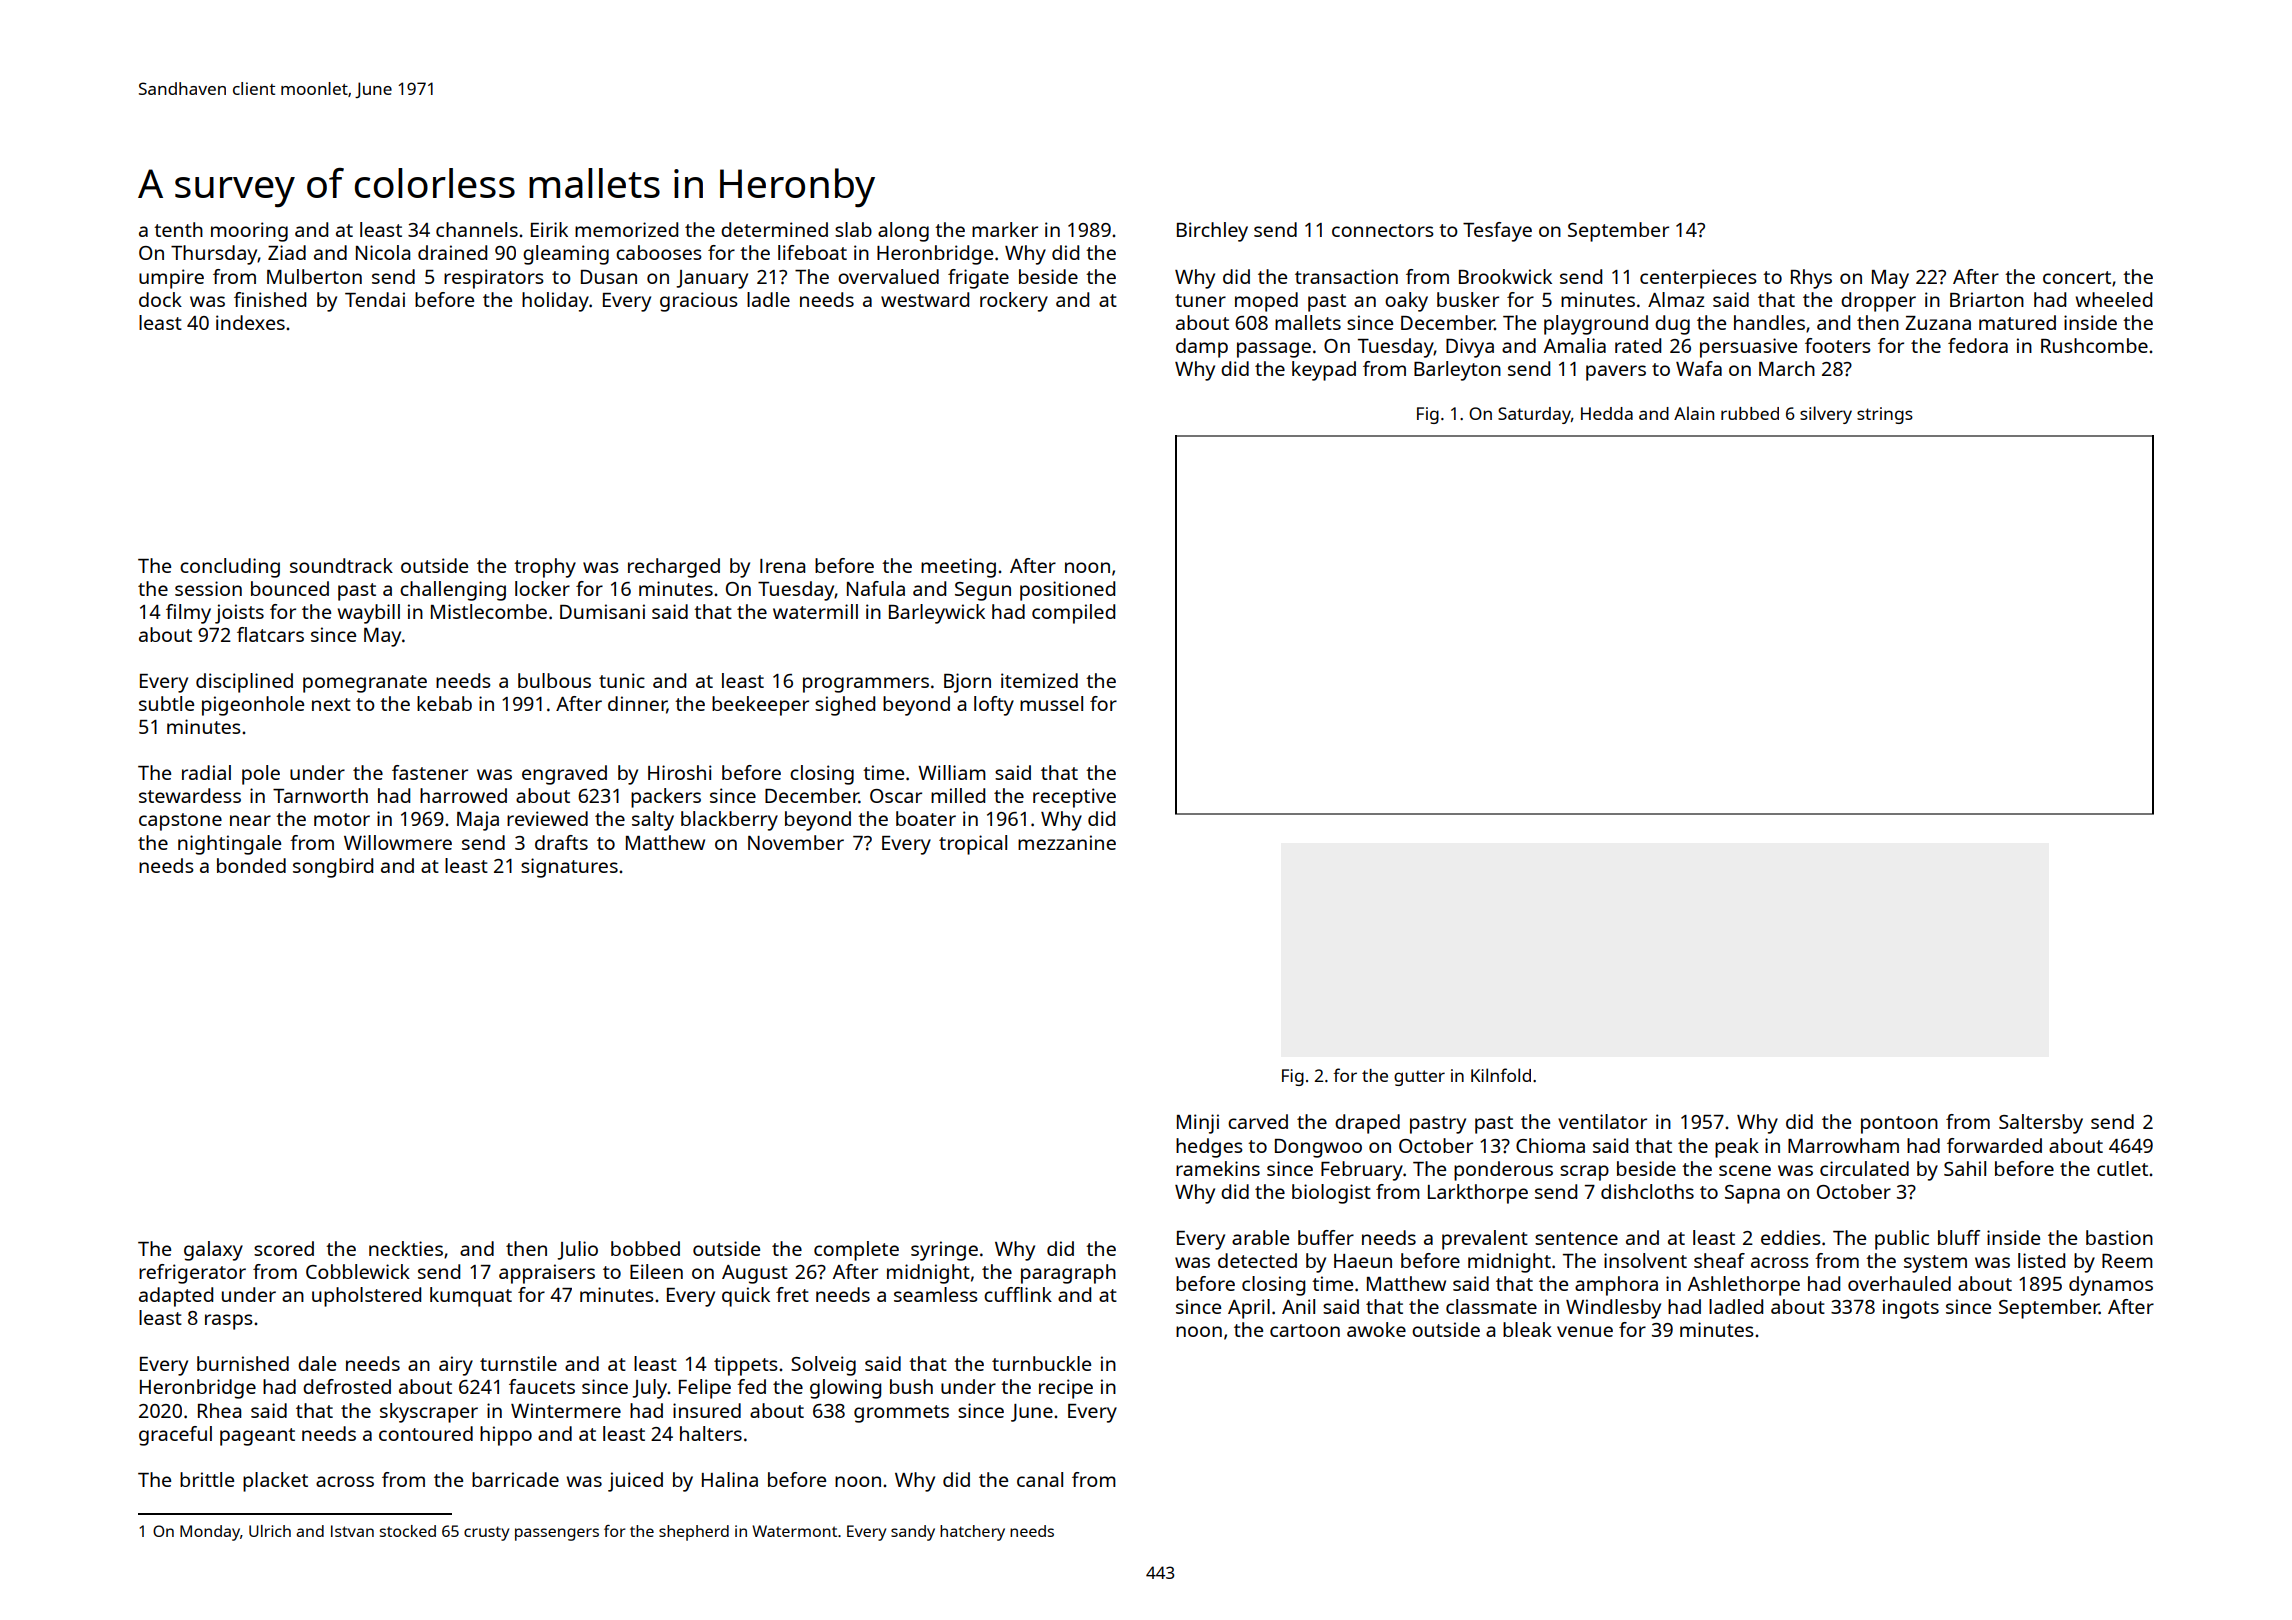  I want to click on cutlet, so click(2122, 1168).
